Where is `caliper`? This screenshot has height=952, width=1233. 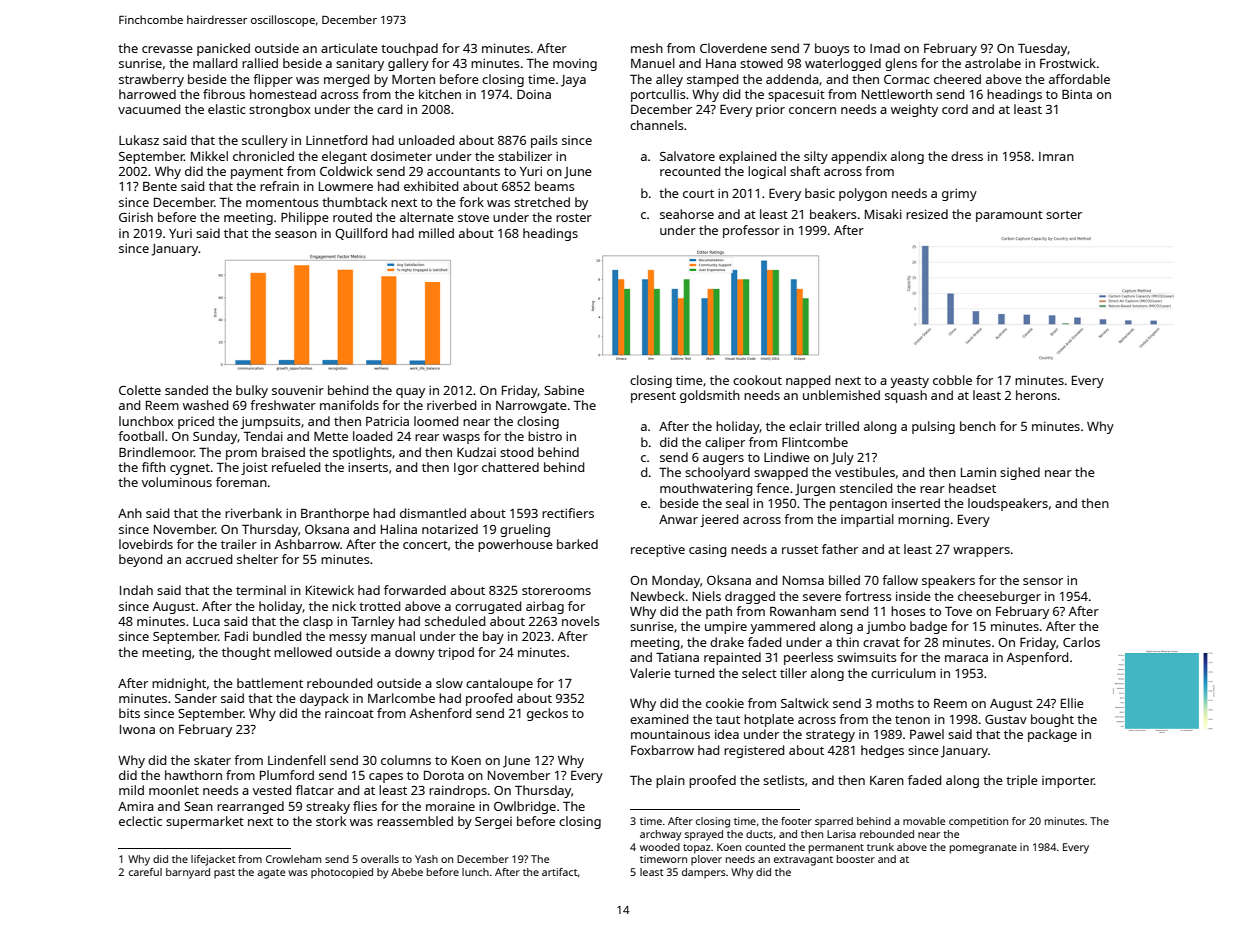 caliper is located at coordinates (725, 443).
